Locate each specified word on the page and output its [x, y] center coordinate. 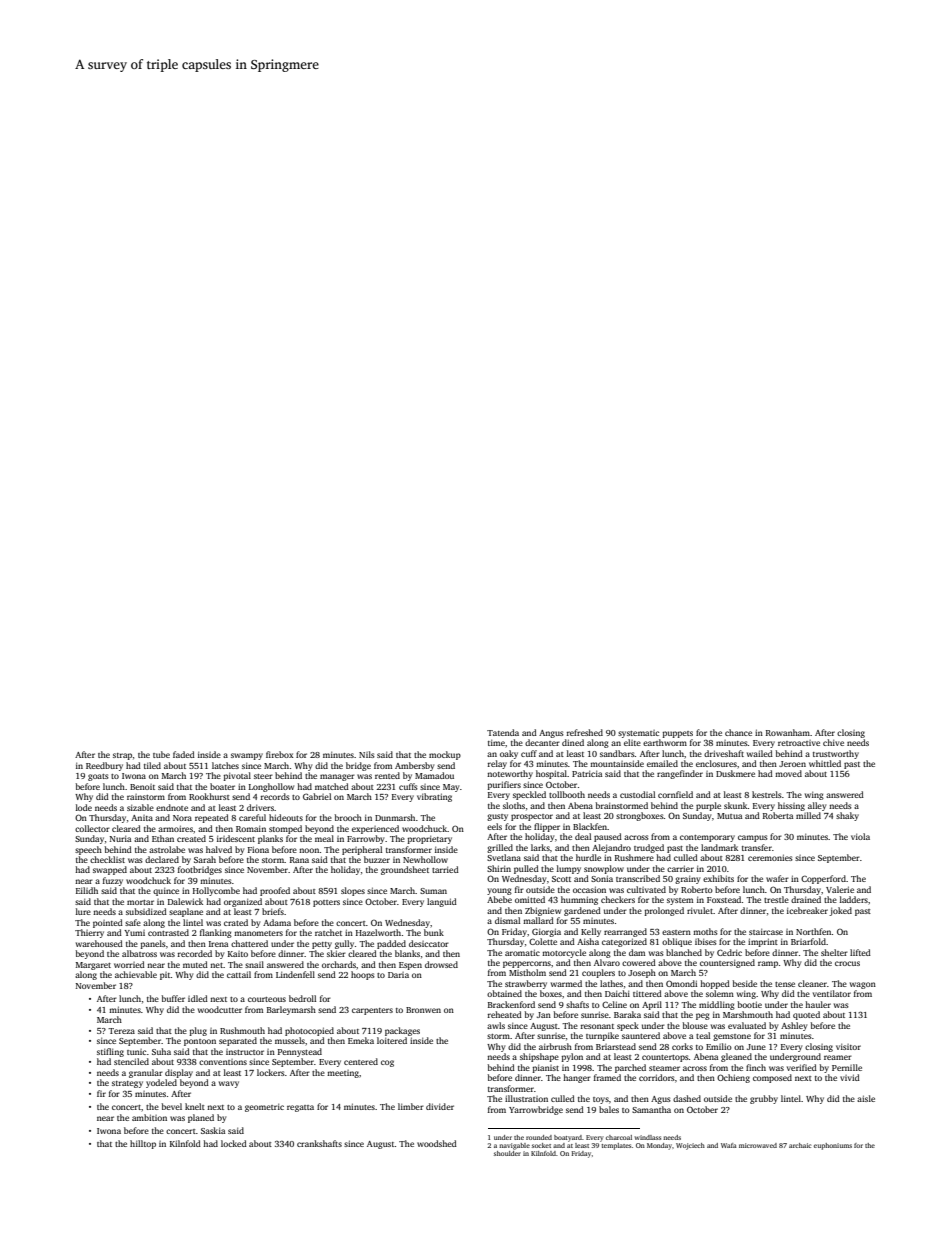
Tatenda [503, 732]
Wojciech [690, 1146]
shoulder [507, 1153]
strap [122, 756]
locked [234, 1143]
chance [738, 732]
